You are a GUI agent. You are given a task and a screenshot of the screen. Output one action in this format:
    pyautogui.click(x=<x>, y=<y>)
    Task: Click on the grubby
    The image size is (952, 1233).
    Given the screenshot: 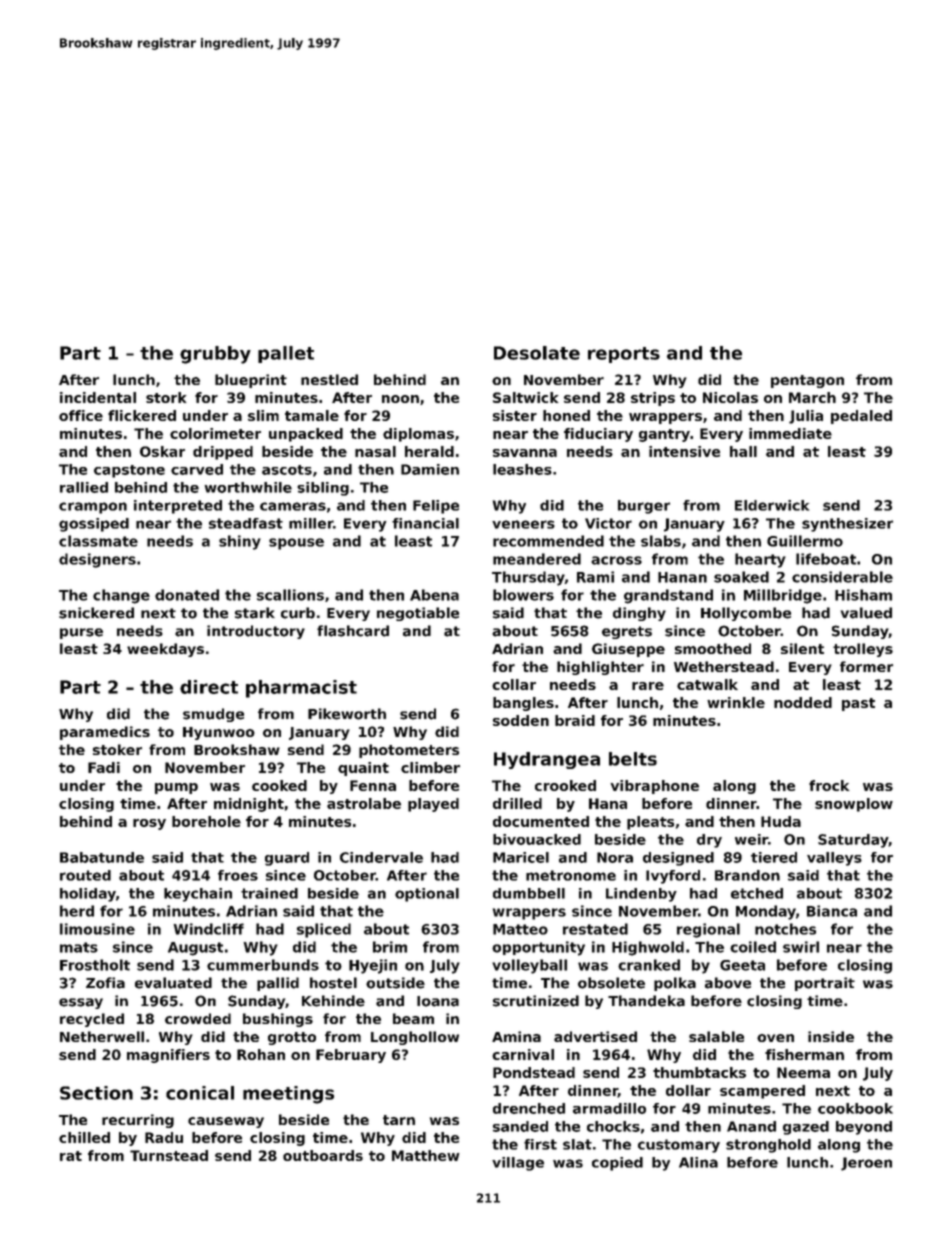 What is the action you would take?
    pyautogui.click(x=215, y=355)
